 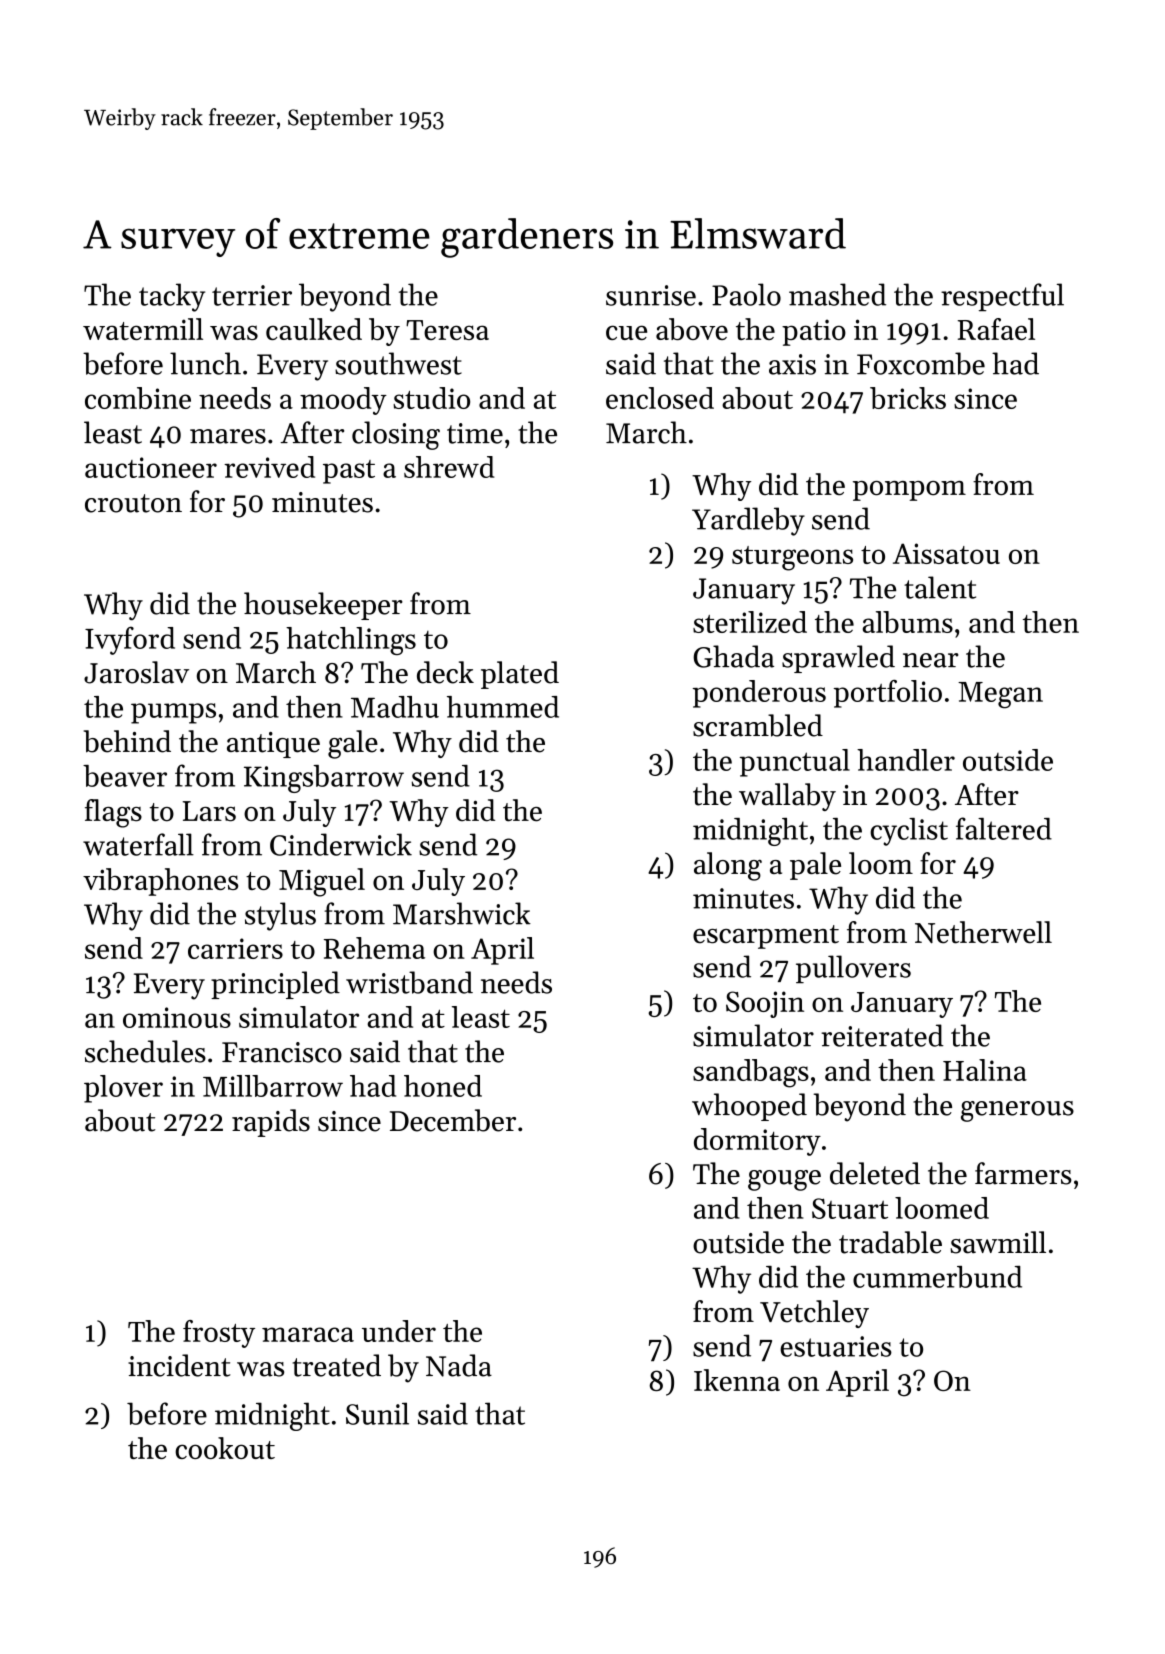 What do you see at coordinates (626, 332) in the document?
I see `cue` at bounding box center [626, 332].
